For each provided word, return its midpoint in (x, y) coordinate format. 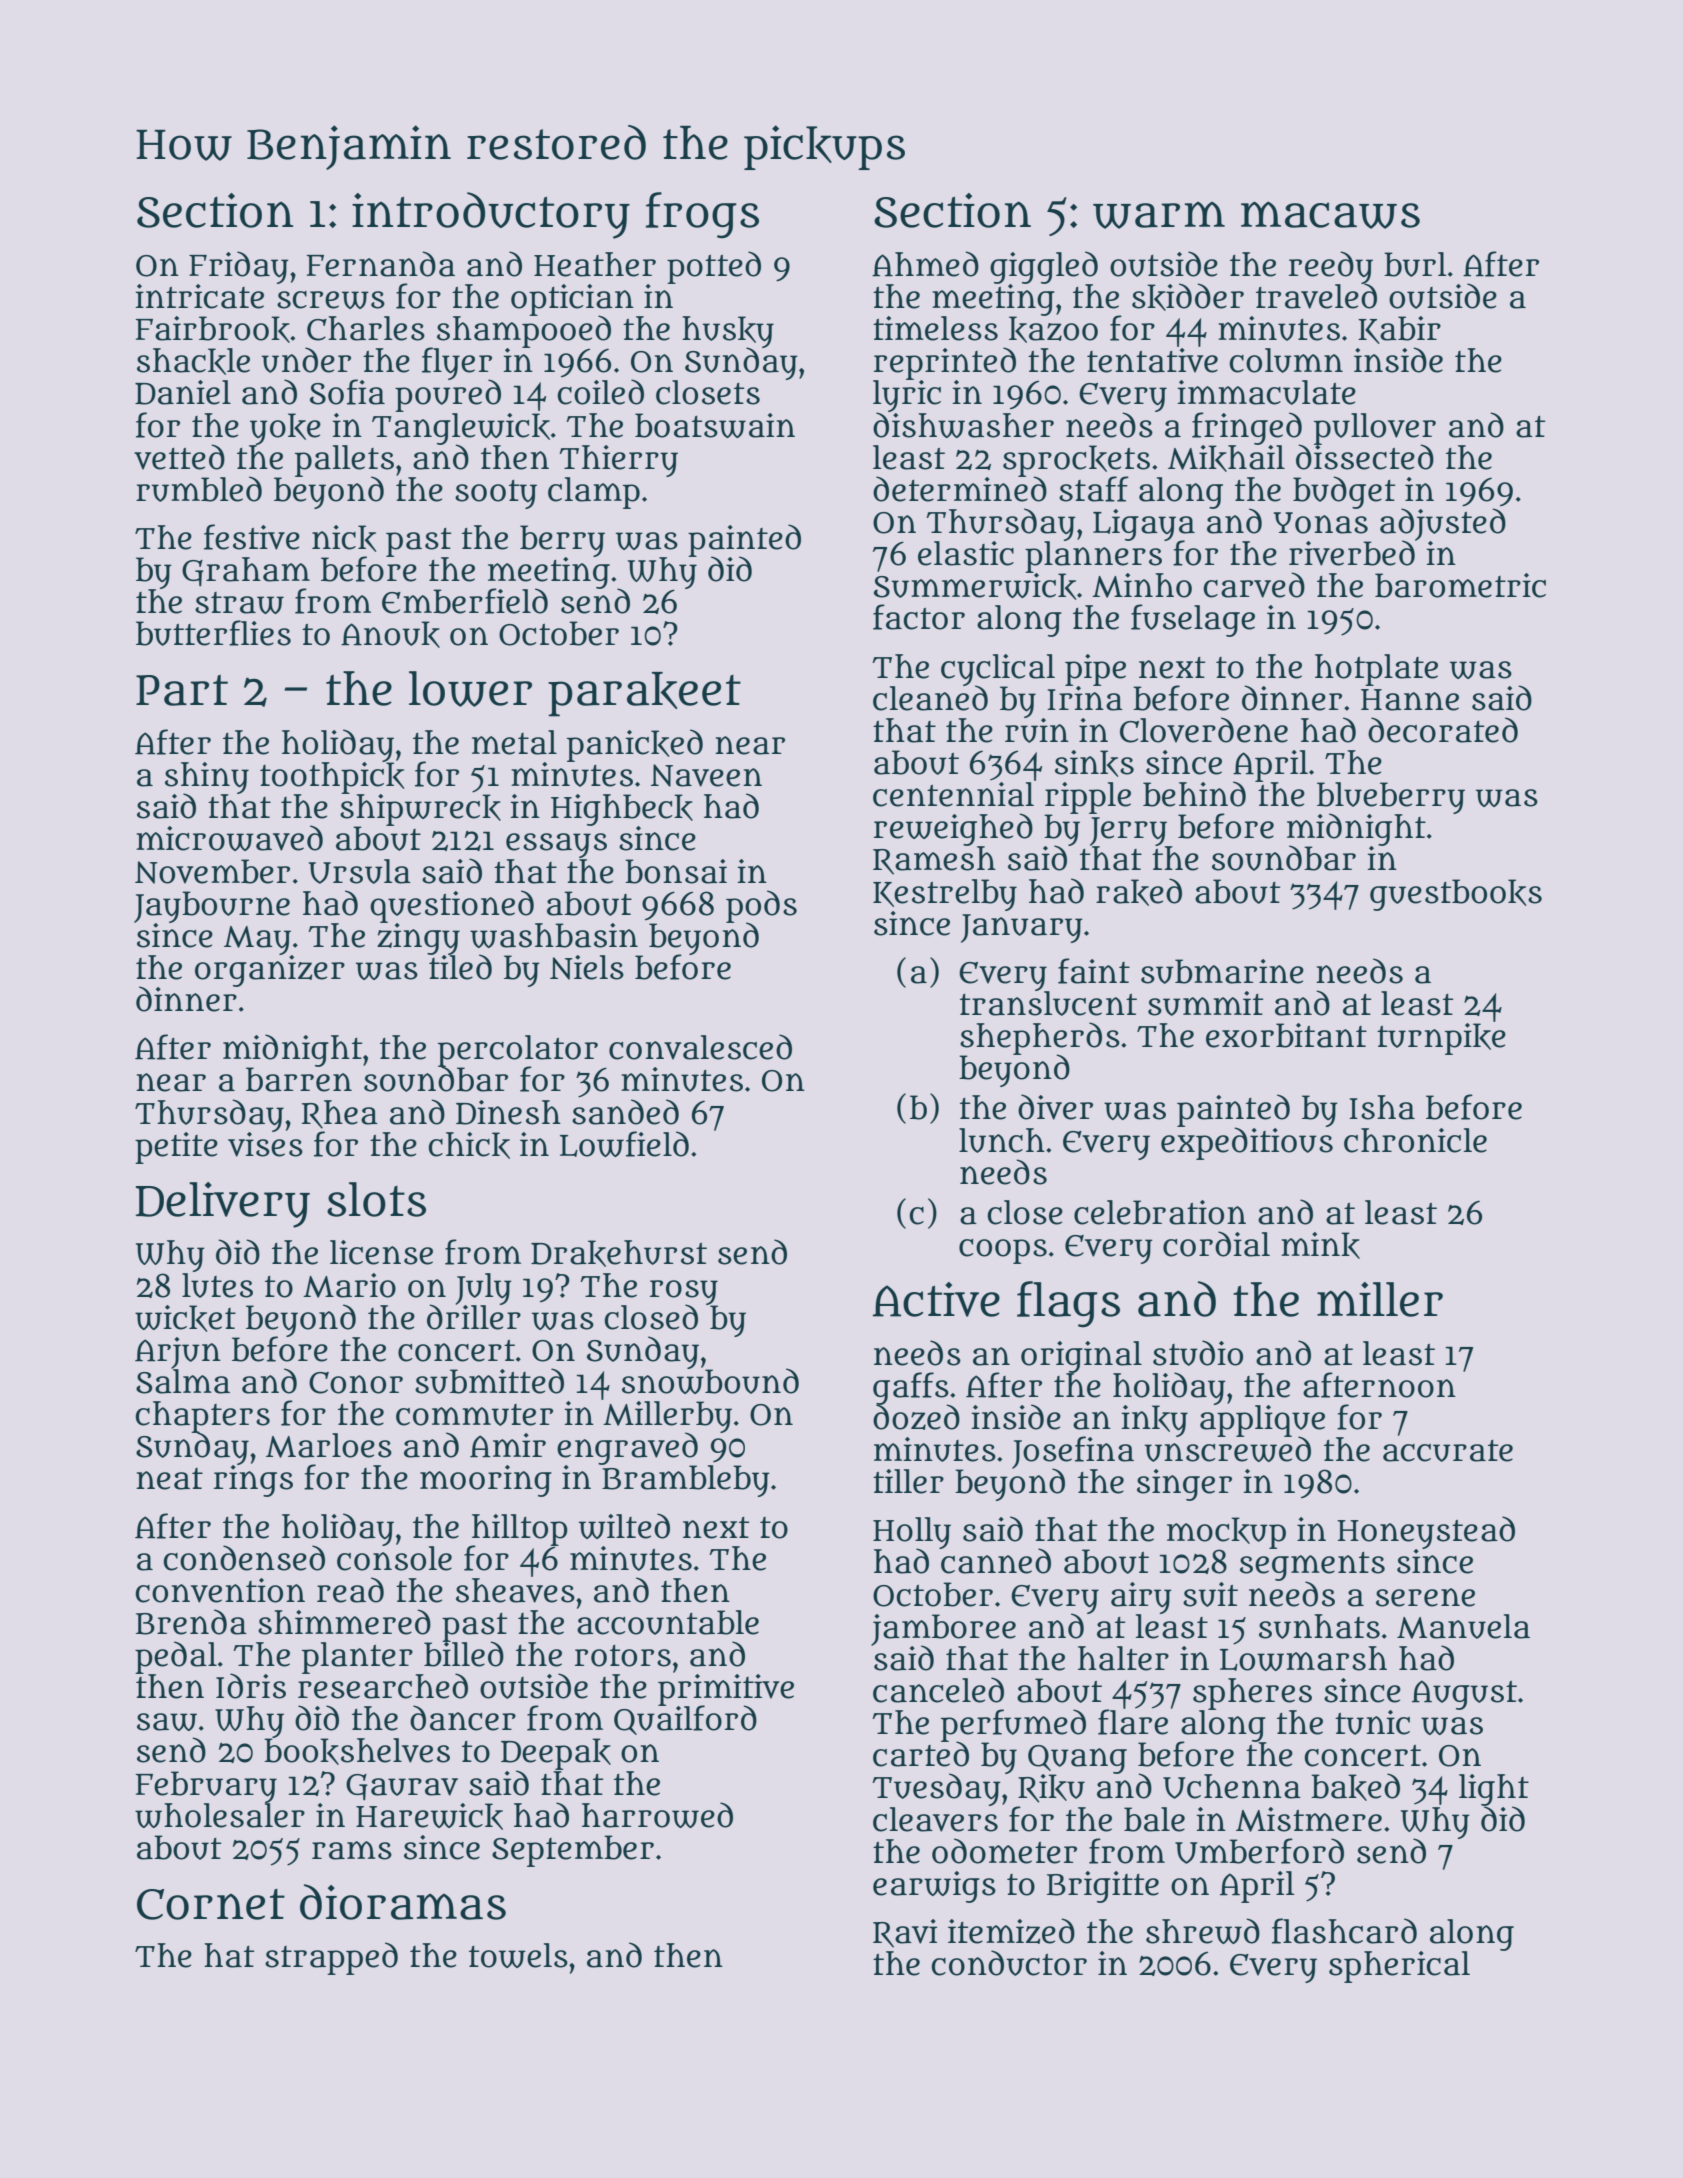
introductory (491, 215)
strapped (331, 1958)
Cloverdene (1204, 730)
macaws (1330, 215)
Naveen (706, 775)
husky (728, 332)
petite (176, 1148)
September (573, 1851)
